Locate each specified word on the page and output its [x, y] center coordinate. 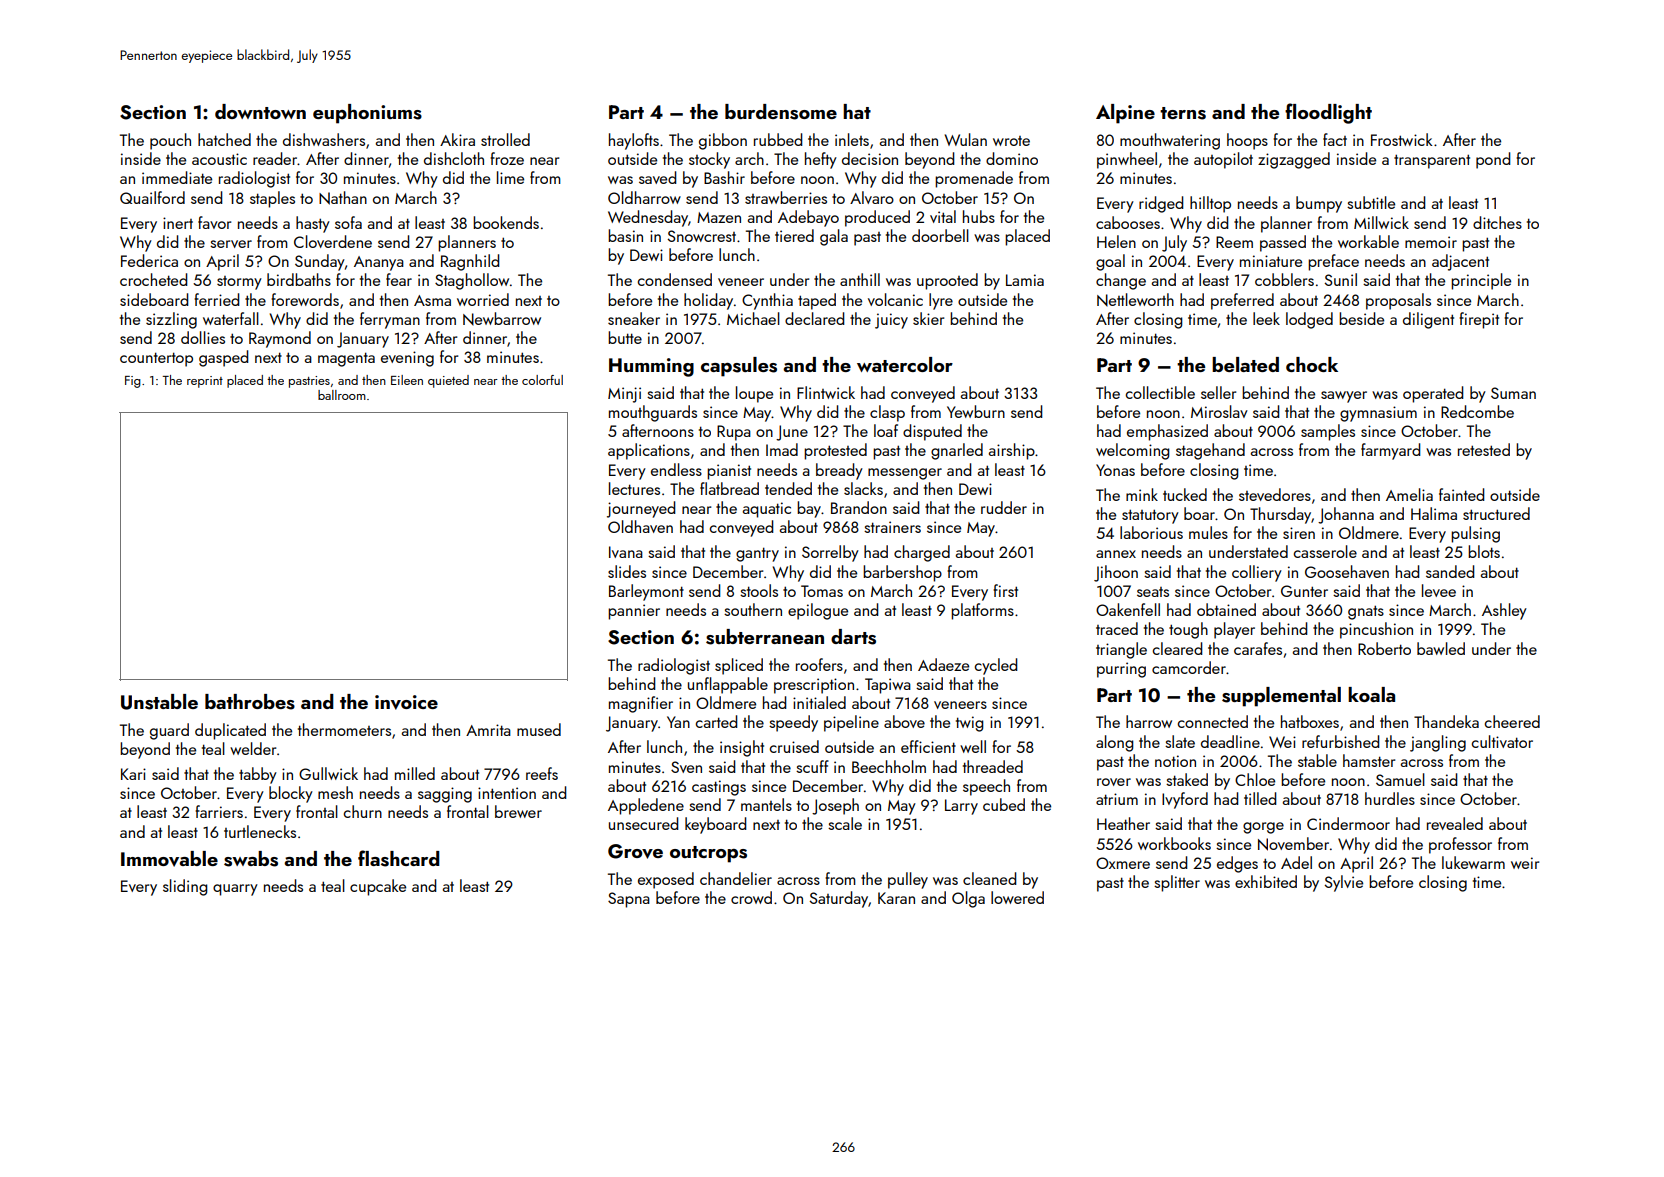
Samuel [1400, 779]
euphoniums [367, 114]
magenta [346, 359]
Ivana [626, 552]
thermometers [344, 729]
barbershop [902, 573]
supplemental [1281, 697]
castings [719, 788]
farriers [219, 811]
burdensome [781, 112]
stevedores [1275, 494]
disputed [932, 432]
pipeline [851, 723]
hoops [1247, 141]
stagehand [1210, 451]
